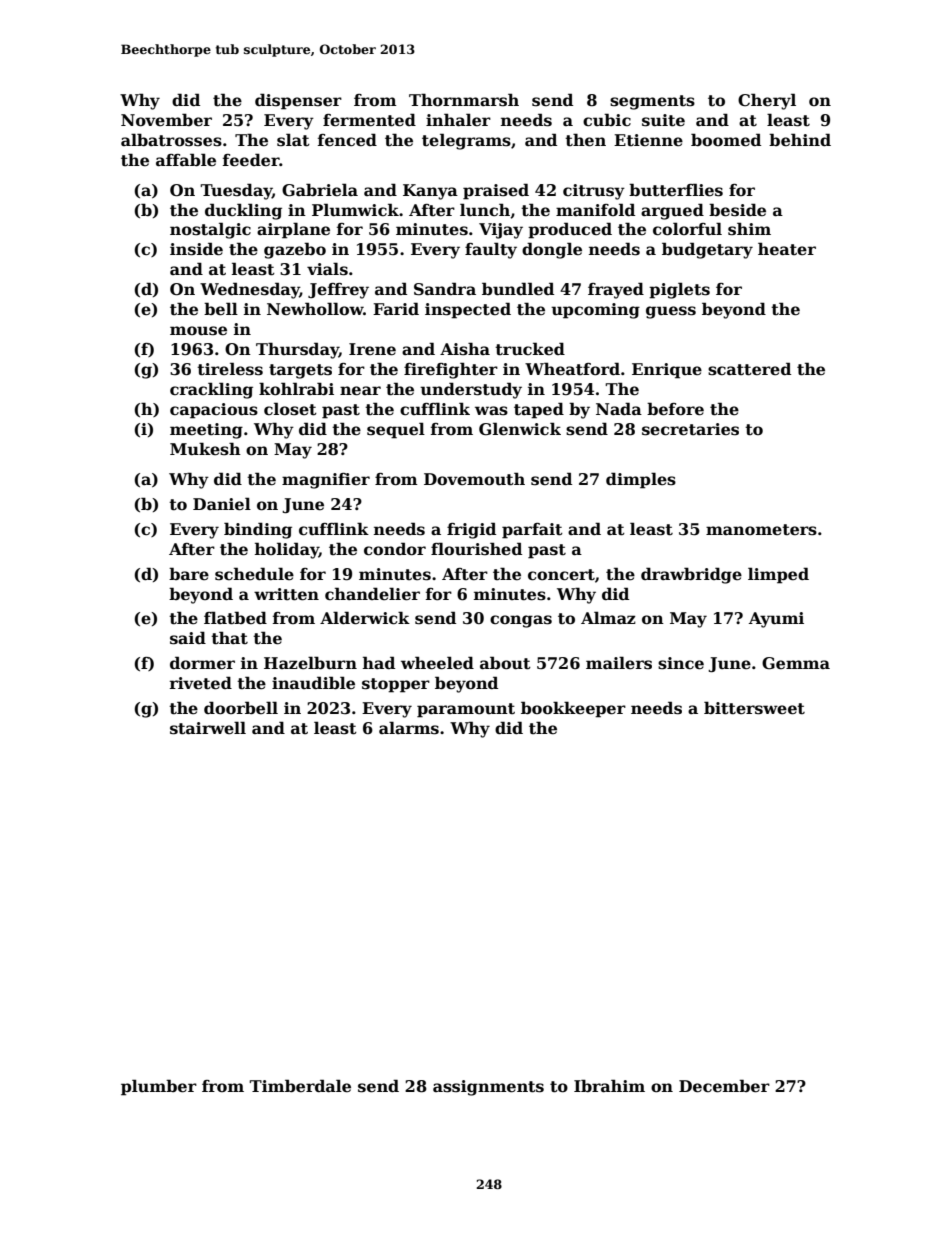  What do you see at coordinates (724, 1086) in the page?
I see `December` at bounding box center [724, 1086].
